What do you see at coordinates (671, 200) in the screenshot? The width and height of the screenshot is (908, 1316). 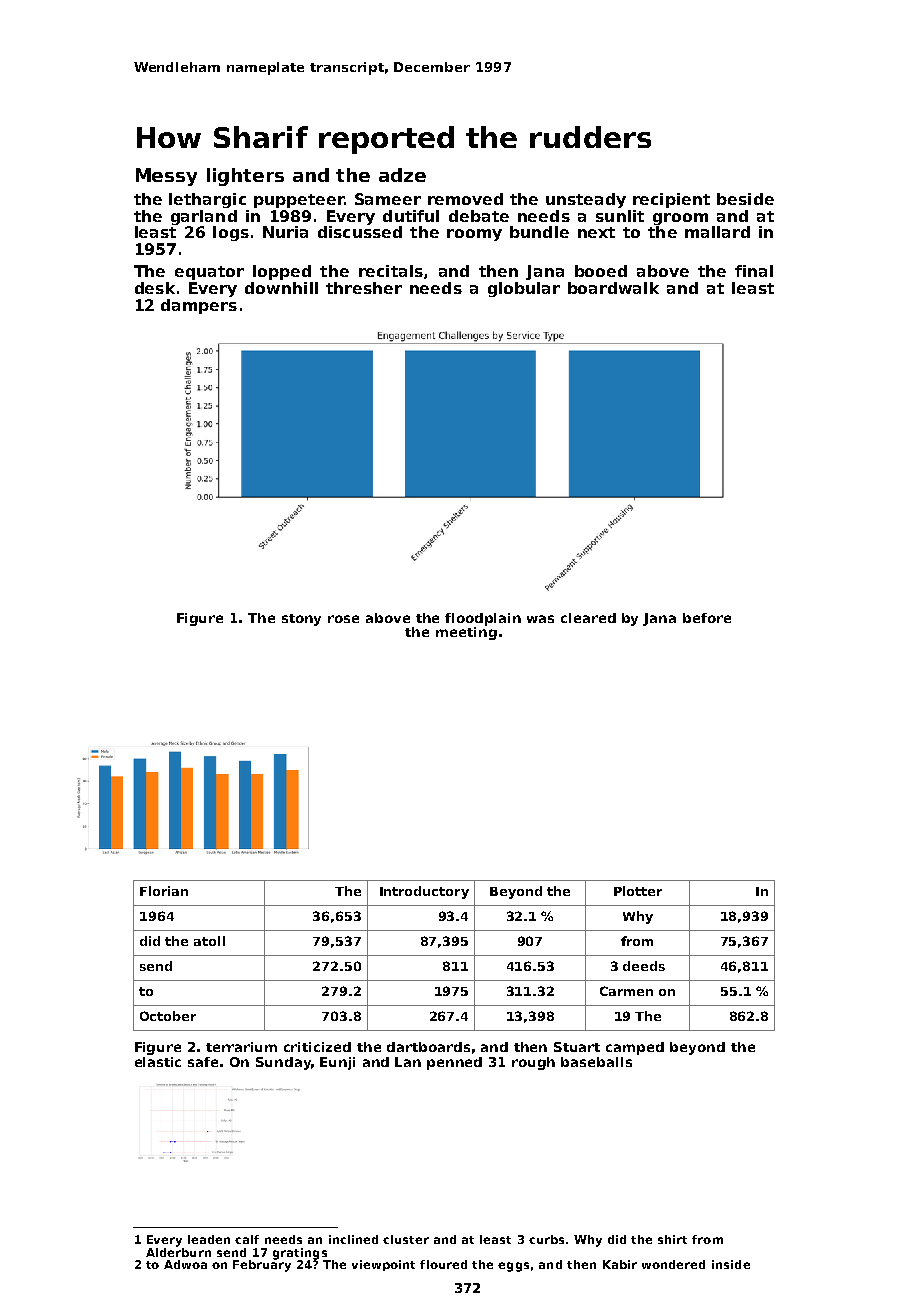 I see `recipient` at bounding box center [671, 200].
